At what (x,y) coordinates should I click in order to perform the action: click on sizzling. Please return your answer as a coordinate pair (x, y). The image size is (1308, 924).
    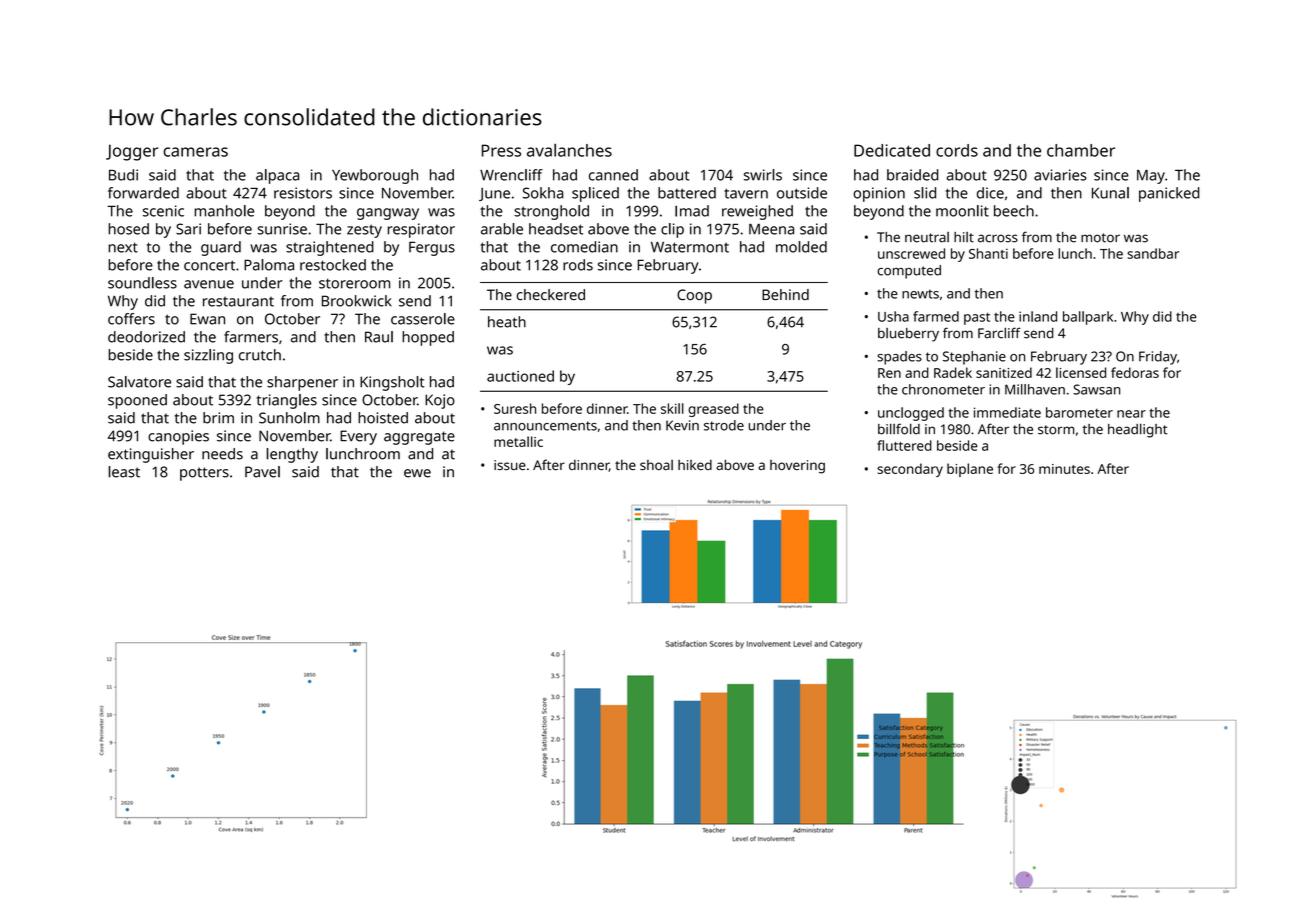
    Looking at the image, I should click on (208, 356).
